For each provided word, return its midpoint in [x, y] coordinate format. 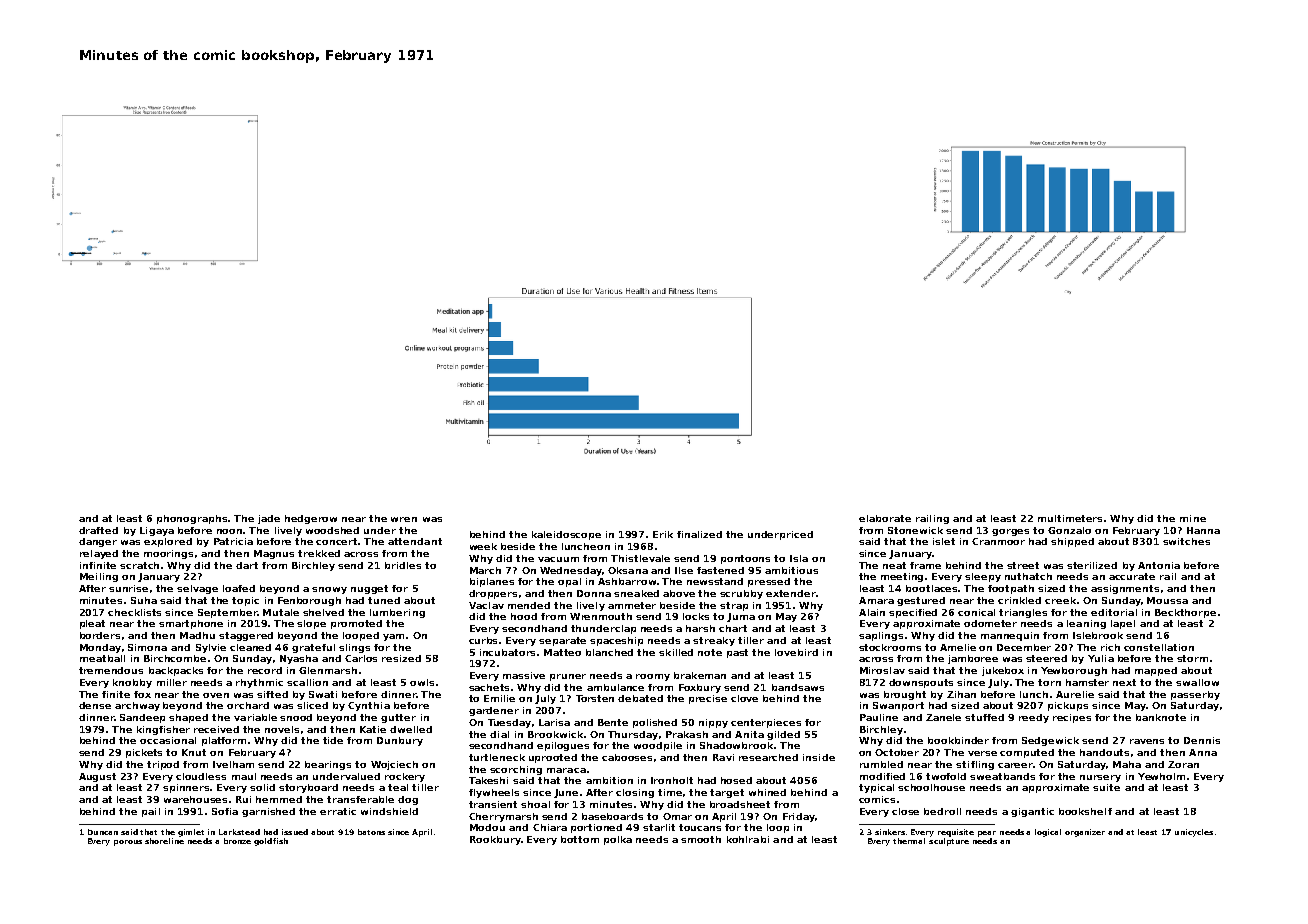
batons [371, 832]
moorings [168, 554]
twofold [946, 776]
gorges [1010, 532]
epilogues [563, 746]
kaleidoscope [566, 535]
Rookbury [495, 840]
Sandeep [142, 718]
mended [529, 605]
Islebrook [1098, 635]
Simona [147, 647]
